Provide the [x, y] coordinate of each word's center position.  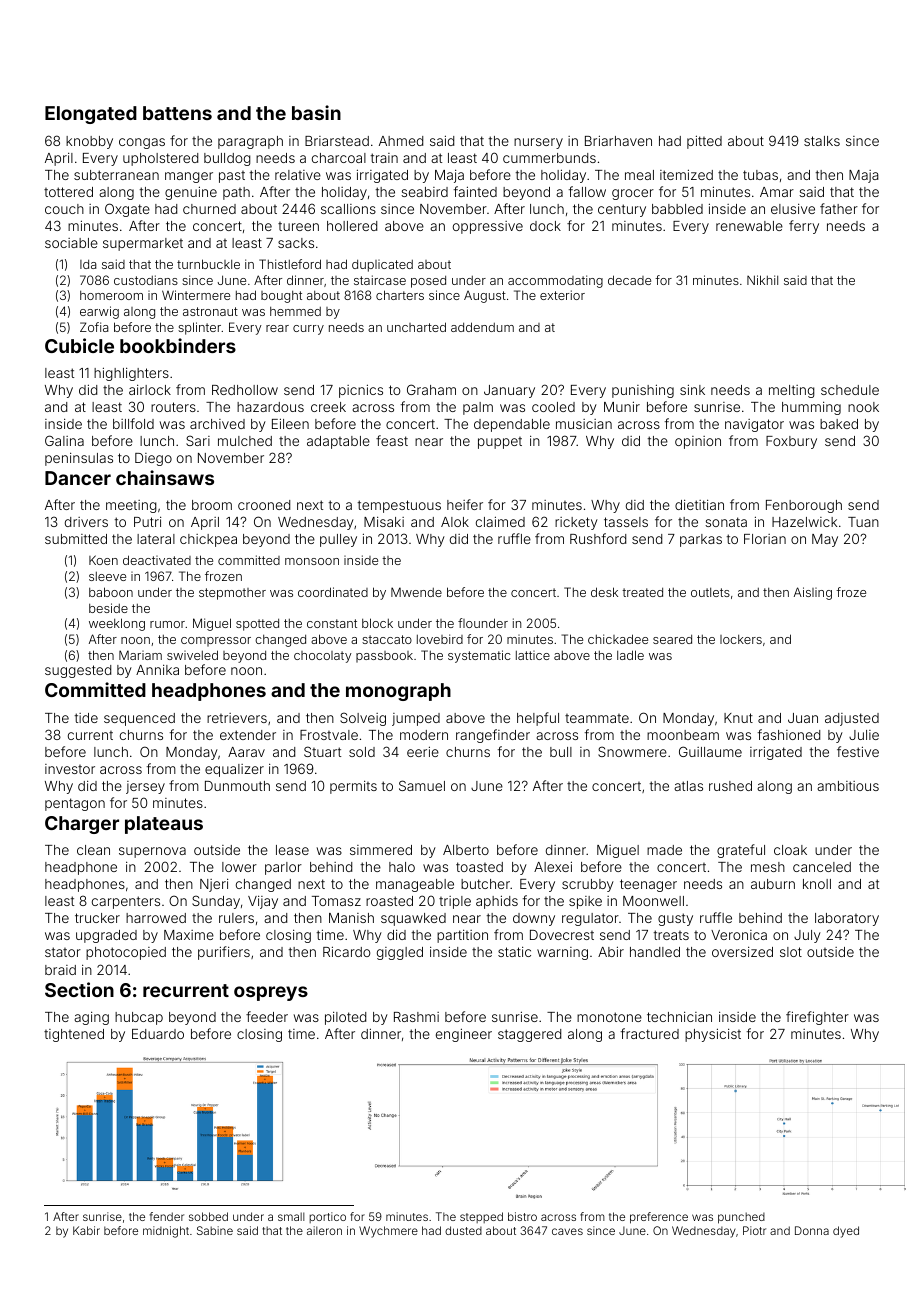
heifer [465, 504]
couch [64, 209]
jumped [416, 719]
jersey [145, 787]
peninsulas [79, 459]
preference [659, 1218]
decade [629, 280]
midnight [166, 1232]
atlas [688, 786]
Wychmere [388, 1232]
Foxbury [791, 442]
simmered [381, 850]
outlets [710, 592]
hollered [352, 226]
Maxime [189, 935]
